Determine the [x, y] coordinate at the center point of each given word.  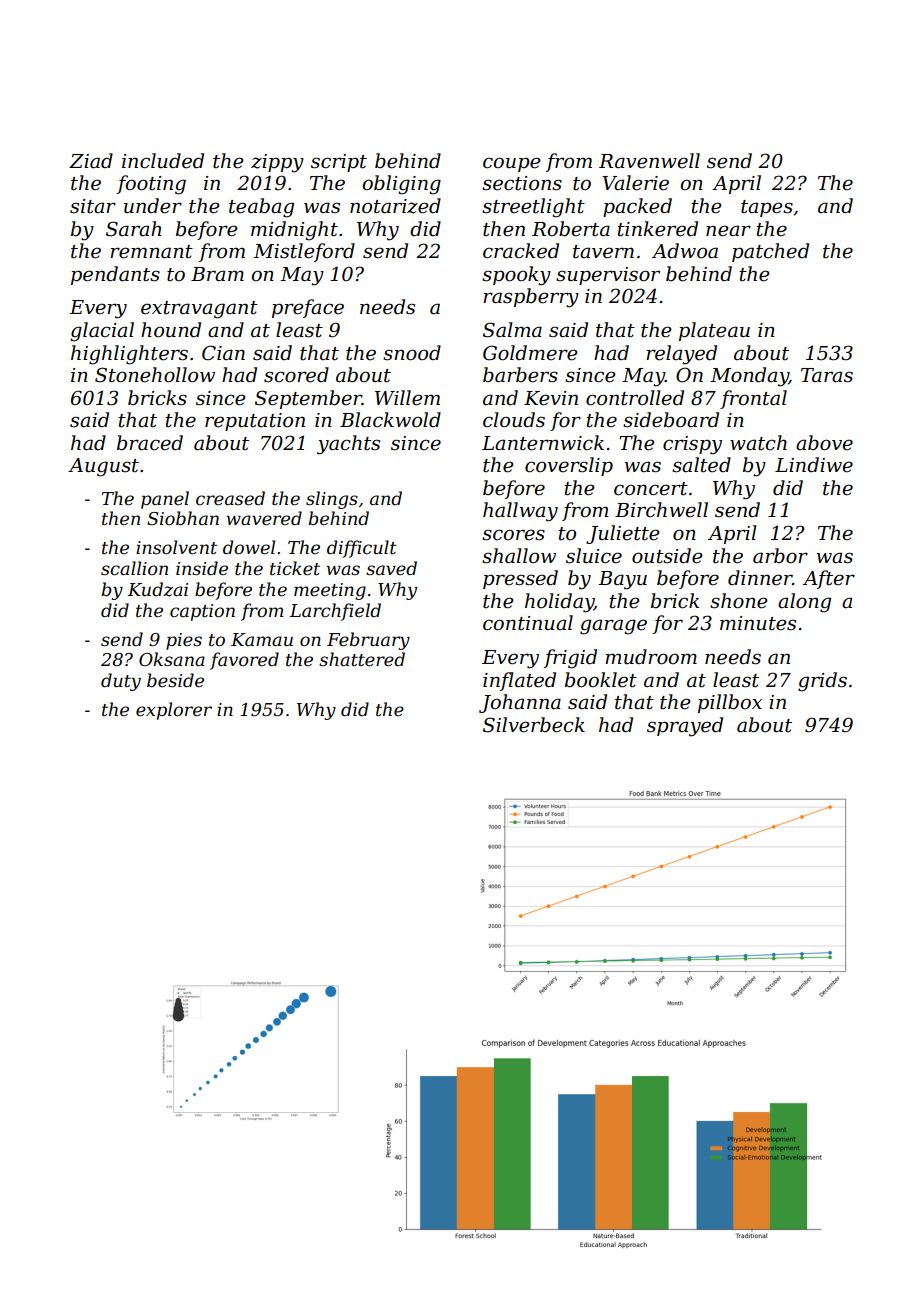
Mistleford [304, 252]
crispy [692, 445]
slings [332, 500]
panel [165, 500]
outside [667, 556]
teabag [261, 208]
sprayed [685, 727]
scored [296, 375]
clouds [514, 420]
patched [770, 252]
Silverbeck [534, 725]
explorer [174, 711]
